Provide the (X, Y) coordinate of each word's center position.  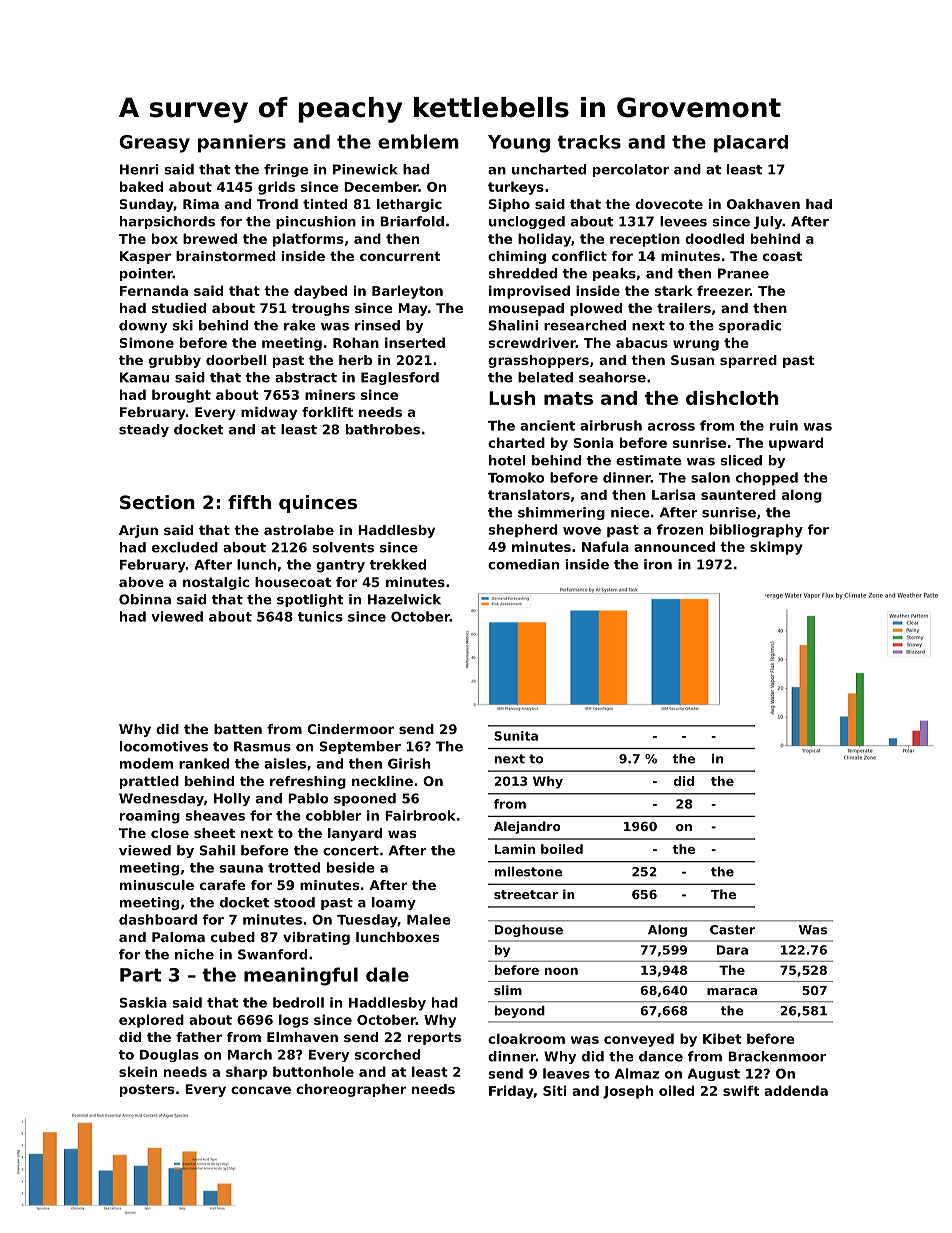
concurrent (400, 256)
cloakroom (526, 1038)
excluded (185, 547)
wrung (696, 345)
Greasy (154, 144)
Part (141, 975)
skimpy (776, 548)
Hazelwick (404, 599)
